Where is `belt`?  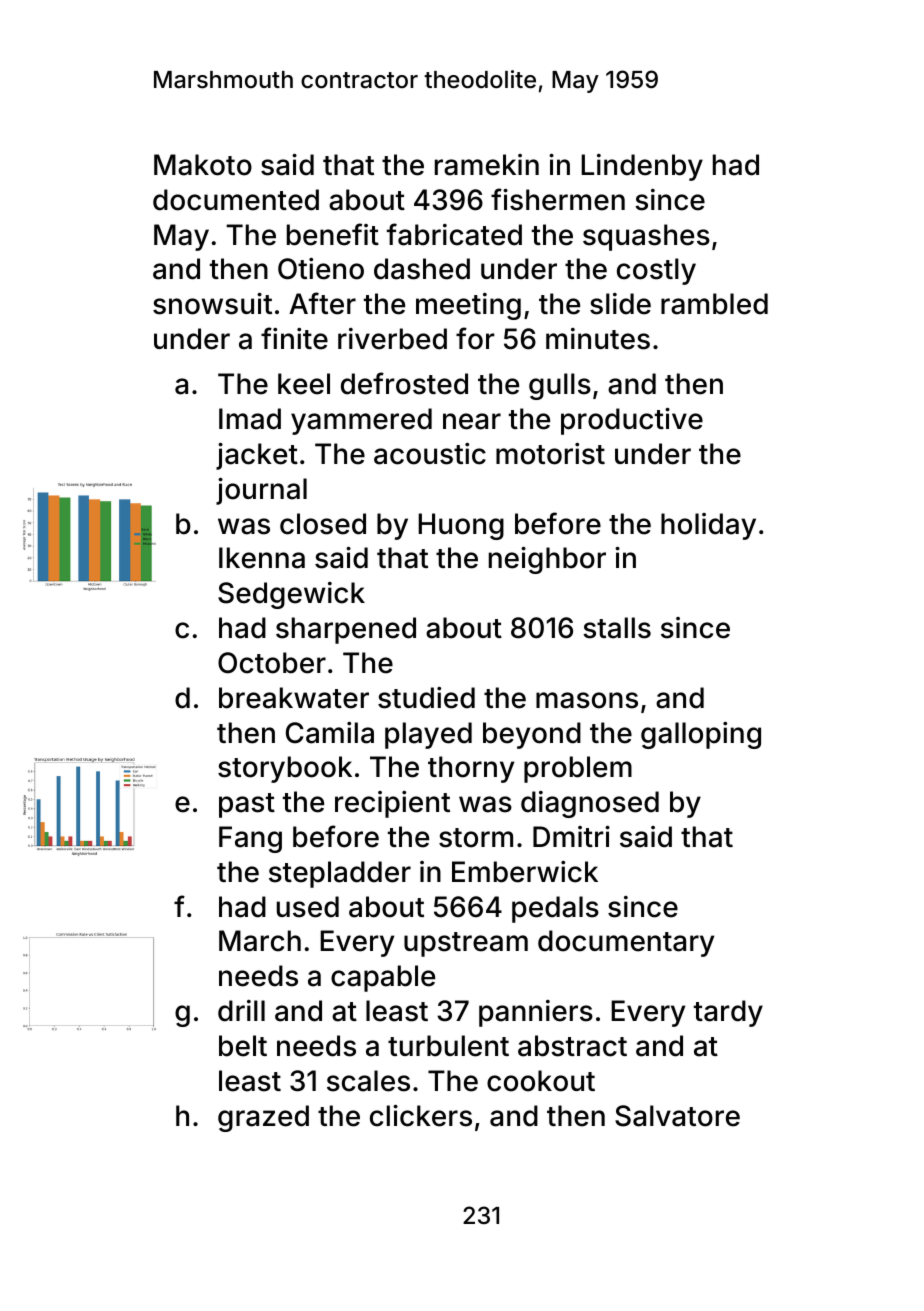
belt is located at coordinates (243, 1046).
